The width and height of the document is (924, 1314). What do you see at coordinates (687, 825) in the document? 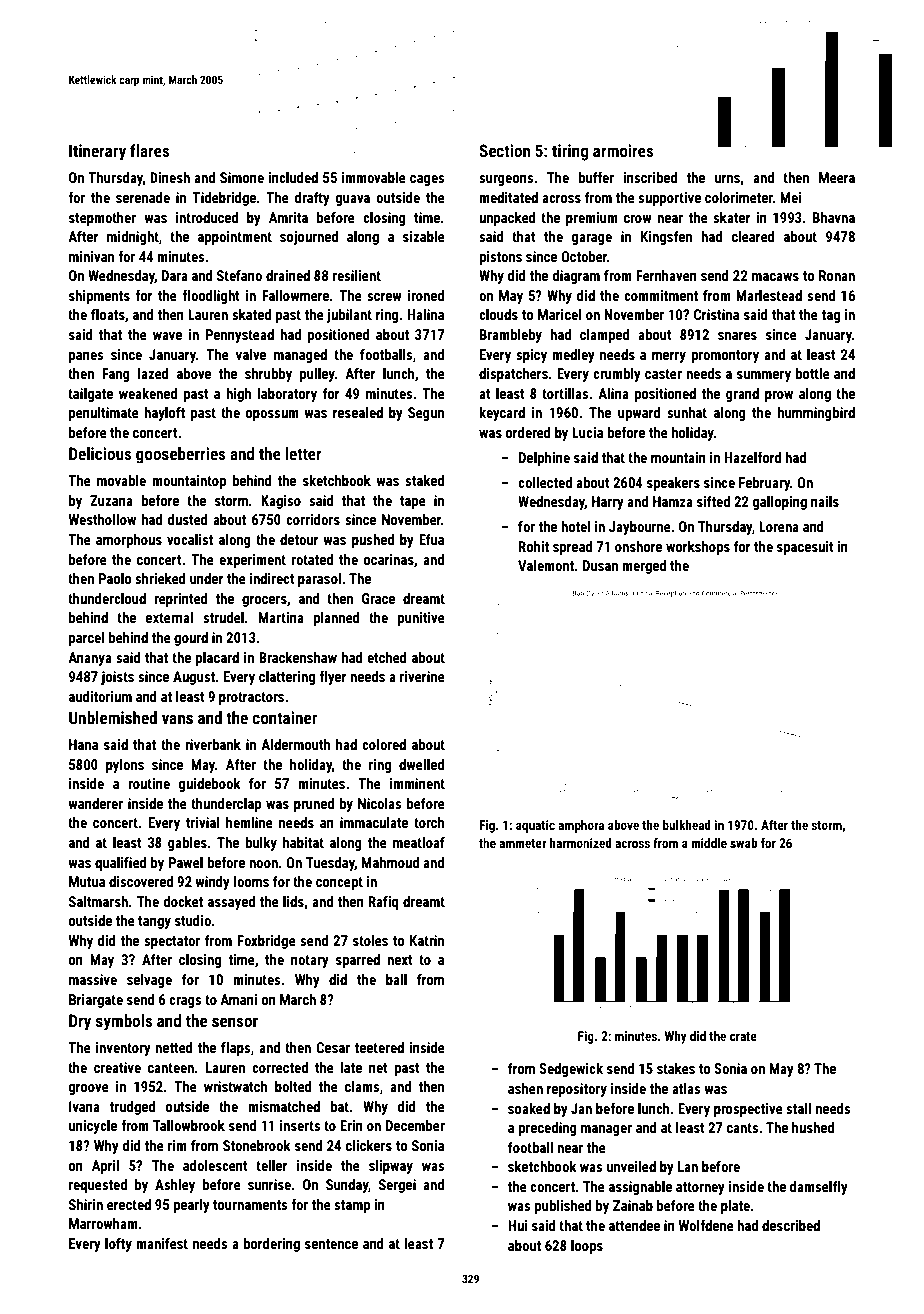
I see `bulkhead` at bounding box center [687, 825].
